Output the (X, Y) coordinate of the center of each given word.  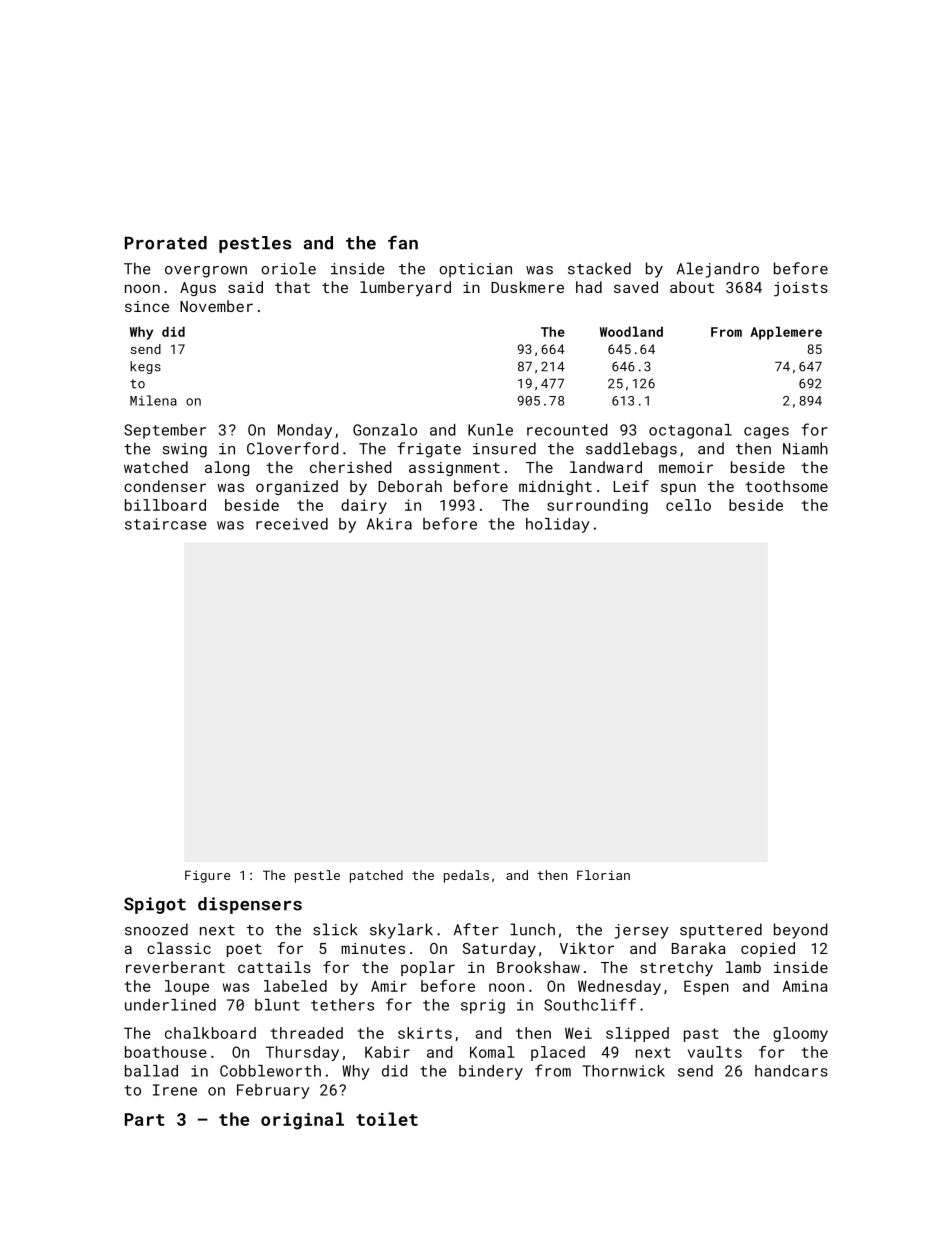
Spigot (155, 905)
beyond (800, 931)
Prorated (166, 243)
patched (376, 876)
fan (403, 242)
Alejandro (718, 270)
